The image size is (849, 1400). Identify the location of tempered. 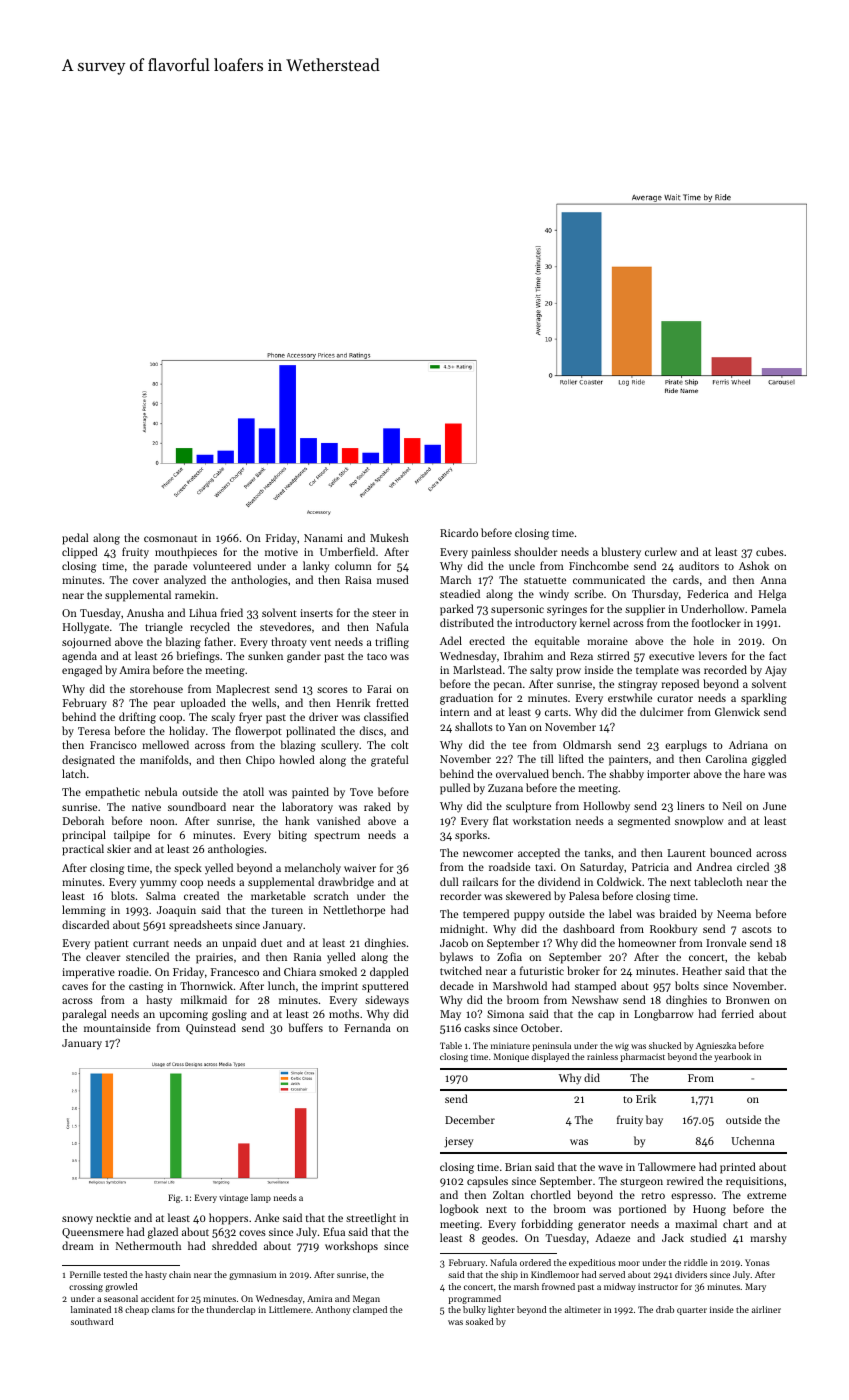
(486, 915).
